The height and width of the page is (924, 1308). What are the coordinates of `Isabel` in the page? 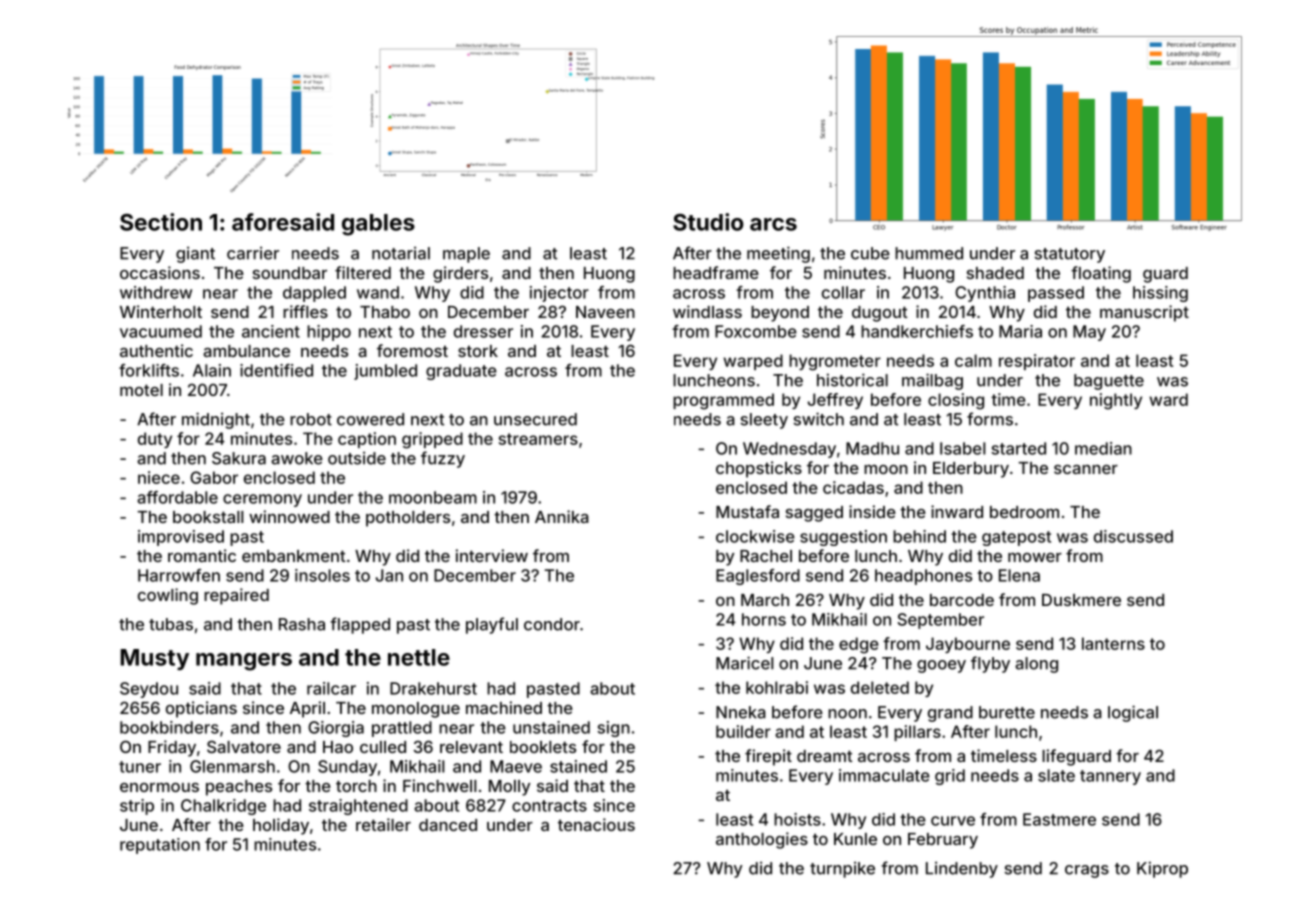 It's located at (963, 448).
